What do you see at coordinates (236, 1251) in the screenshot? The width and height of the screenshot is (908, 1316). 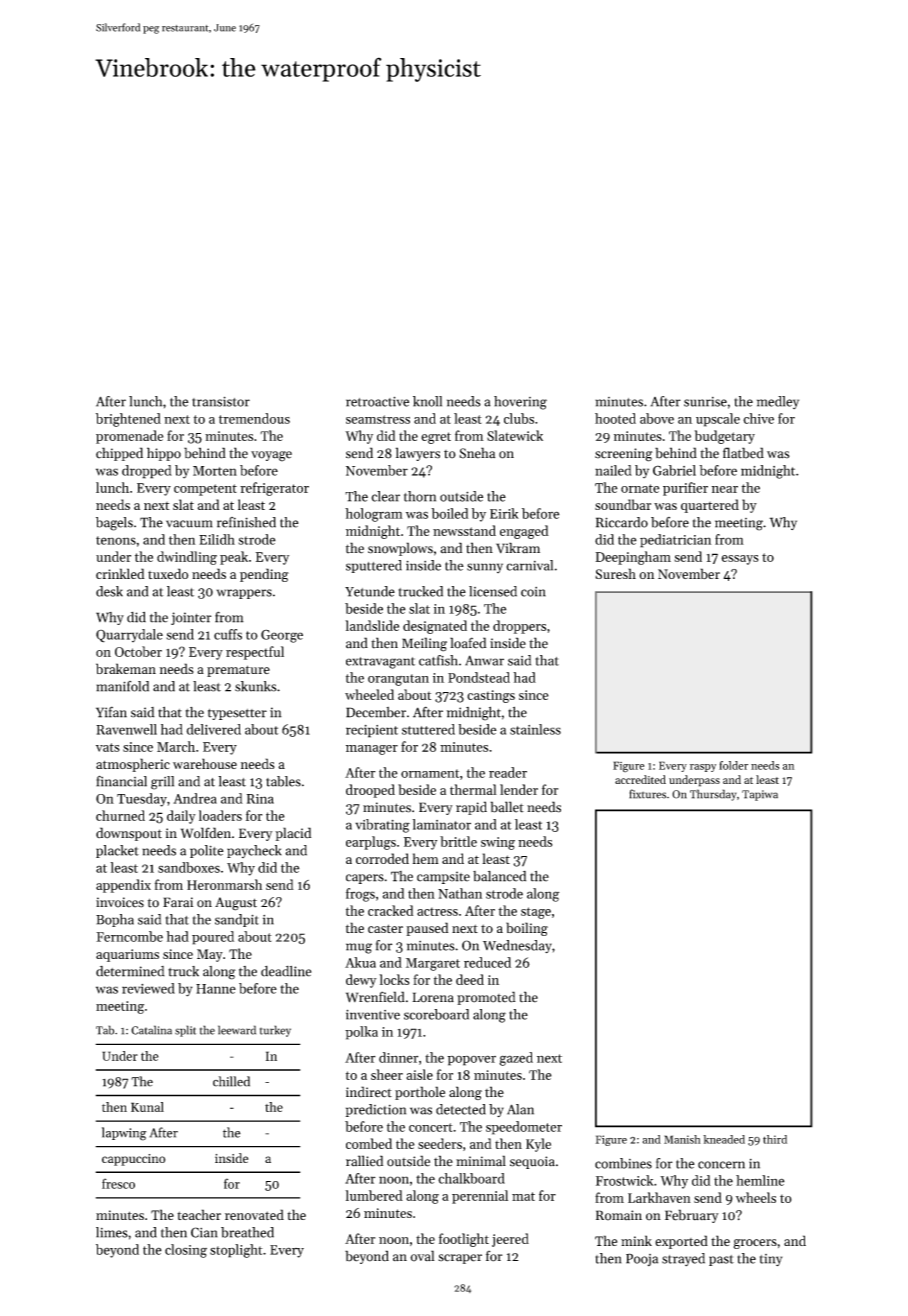 I see `stoplight` at bounding box center [236, 1251].
